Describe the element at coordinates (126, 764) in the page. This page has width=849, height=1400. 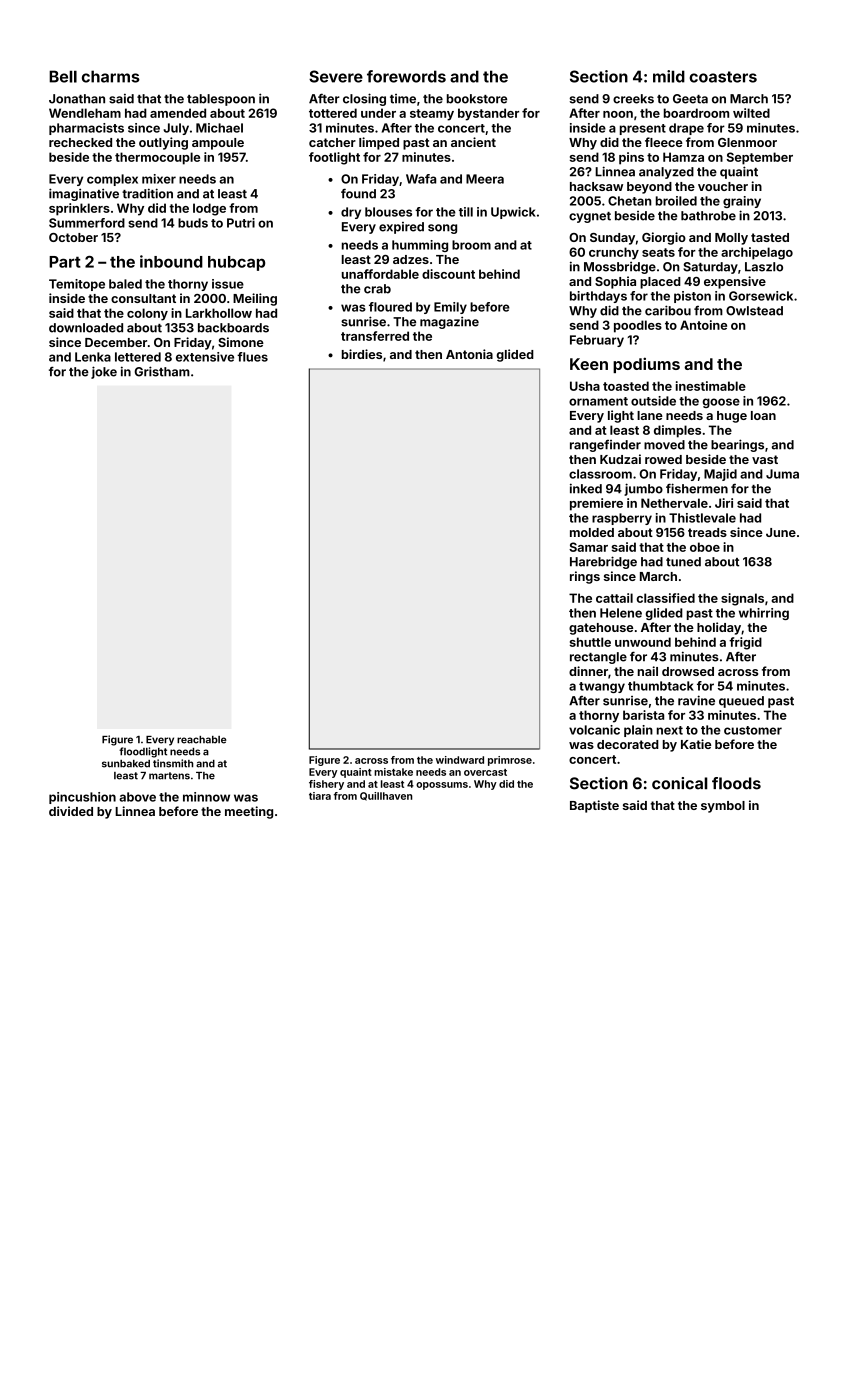
I see `sunbaked` at that location.
